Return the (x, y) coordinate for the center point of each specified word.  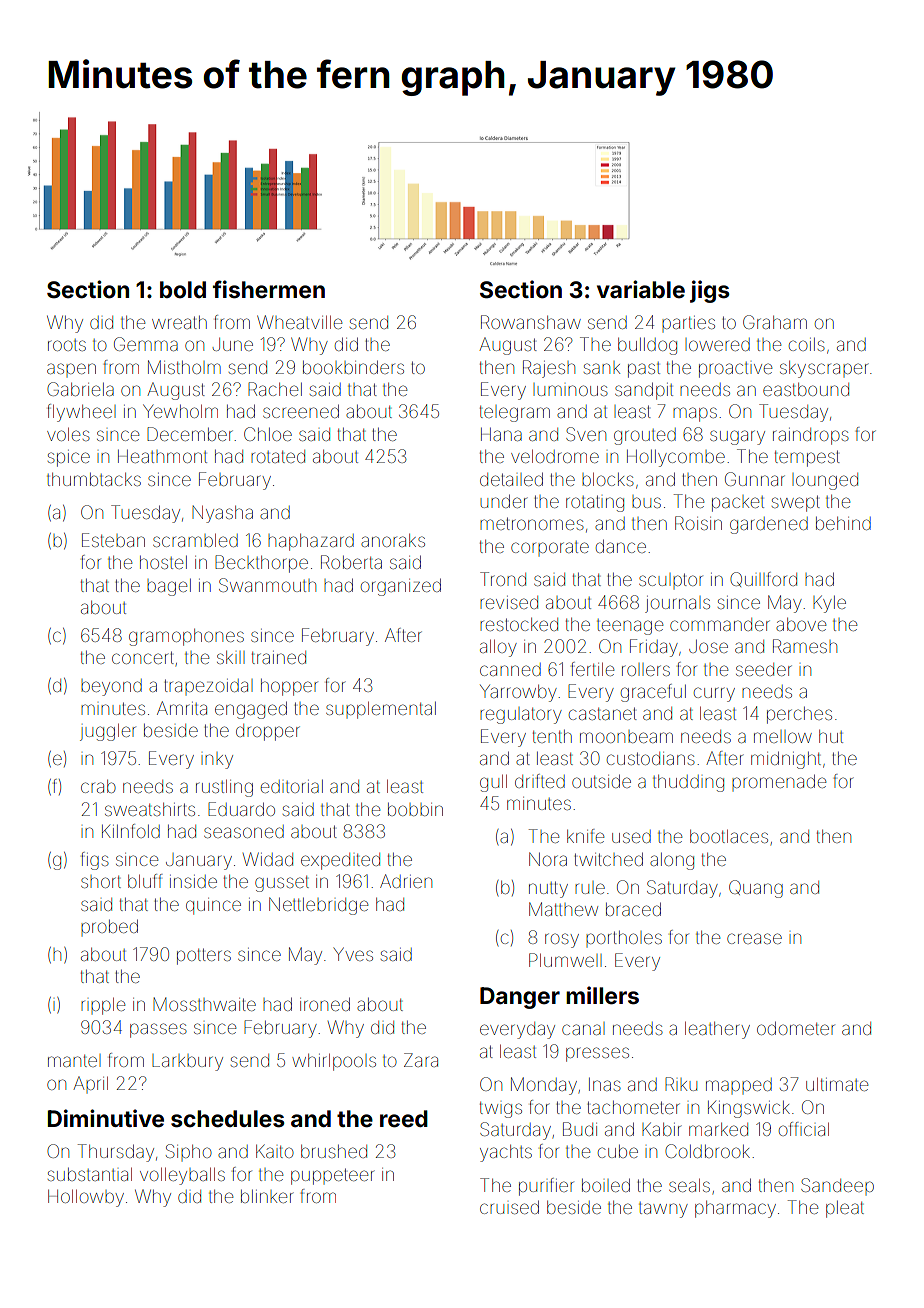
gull (493, 783)
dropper (268, 732)
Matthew (563, 909)
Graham (775, 322)
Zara (421, 1060)
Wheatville (299, 322)
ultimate (837, 1084)
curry (714, 694)
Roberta (351, 562)
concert (143, 657)
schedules (228, 1119)
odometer (796, 1028)
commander (720, 624)
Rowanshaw (531, 322)
